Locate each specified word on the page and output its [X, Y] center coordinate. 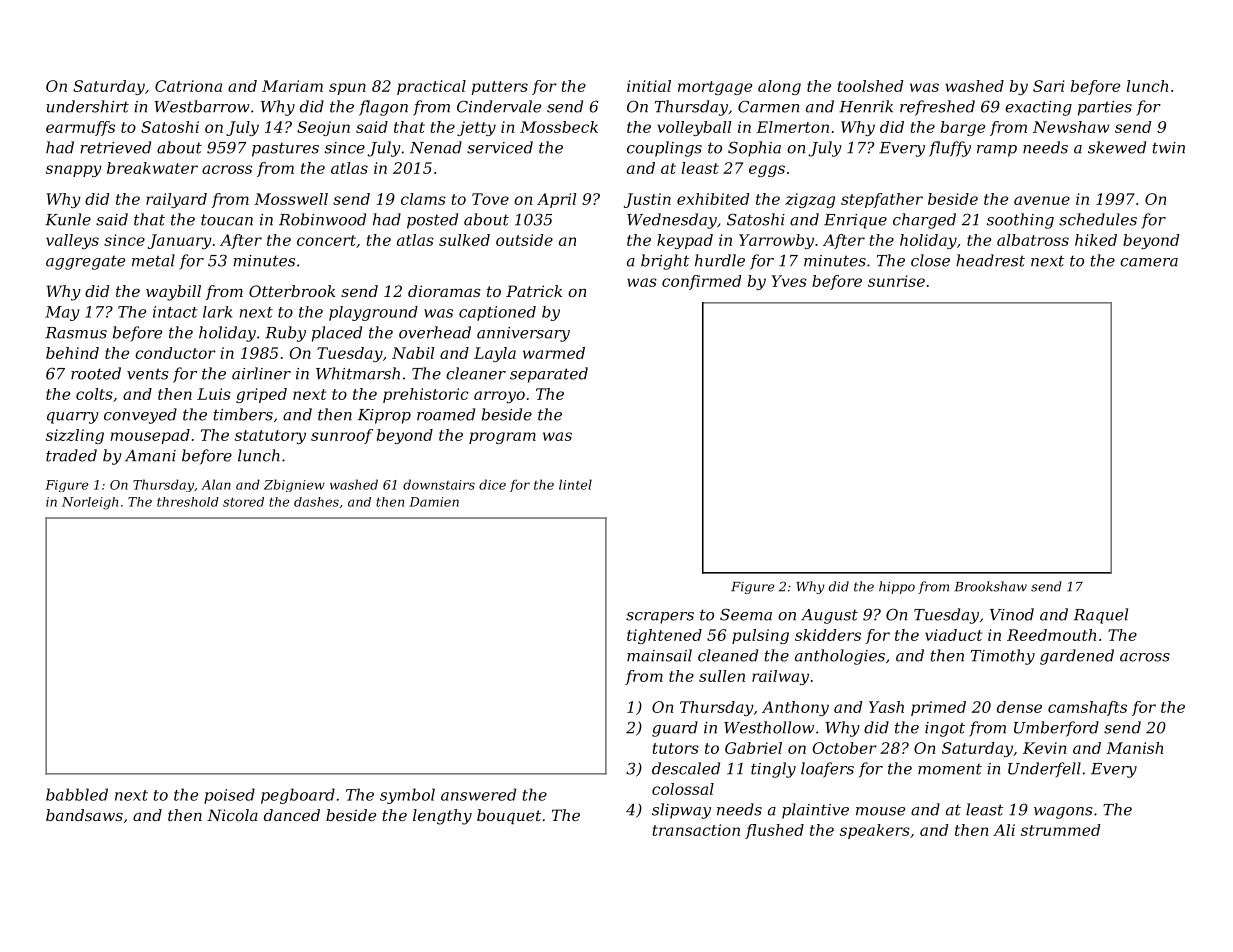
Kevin [1045, 748]
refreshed [937, 108]
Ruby [285, 334]
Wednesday [672, 221]
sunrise [896, 281]
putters [500, 88]
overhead [435, 332]
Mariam [292, 86]
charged [924, 221]
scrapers [660, 618]
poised [229, 796]
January [180, 241]
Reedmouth [1051, 635]
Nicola [232, 815]
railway [780, 677]
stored [243, 502]
